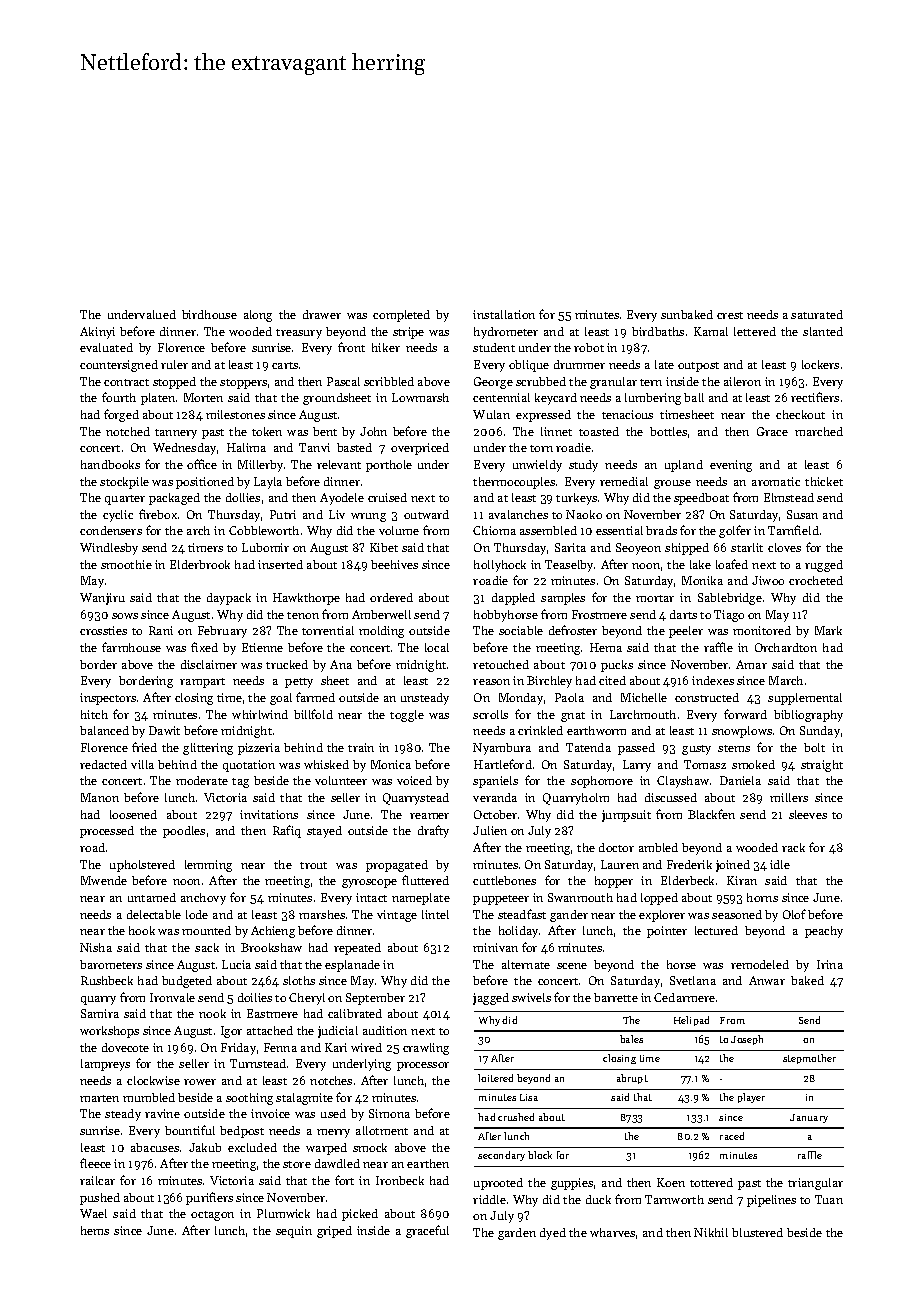 Image resolution: width=924 pixels, height=1308 pixels. I want to click on moderate, so click(202, 780).
